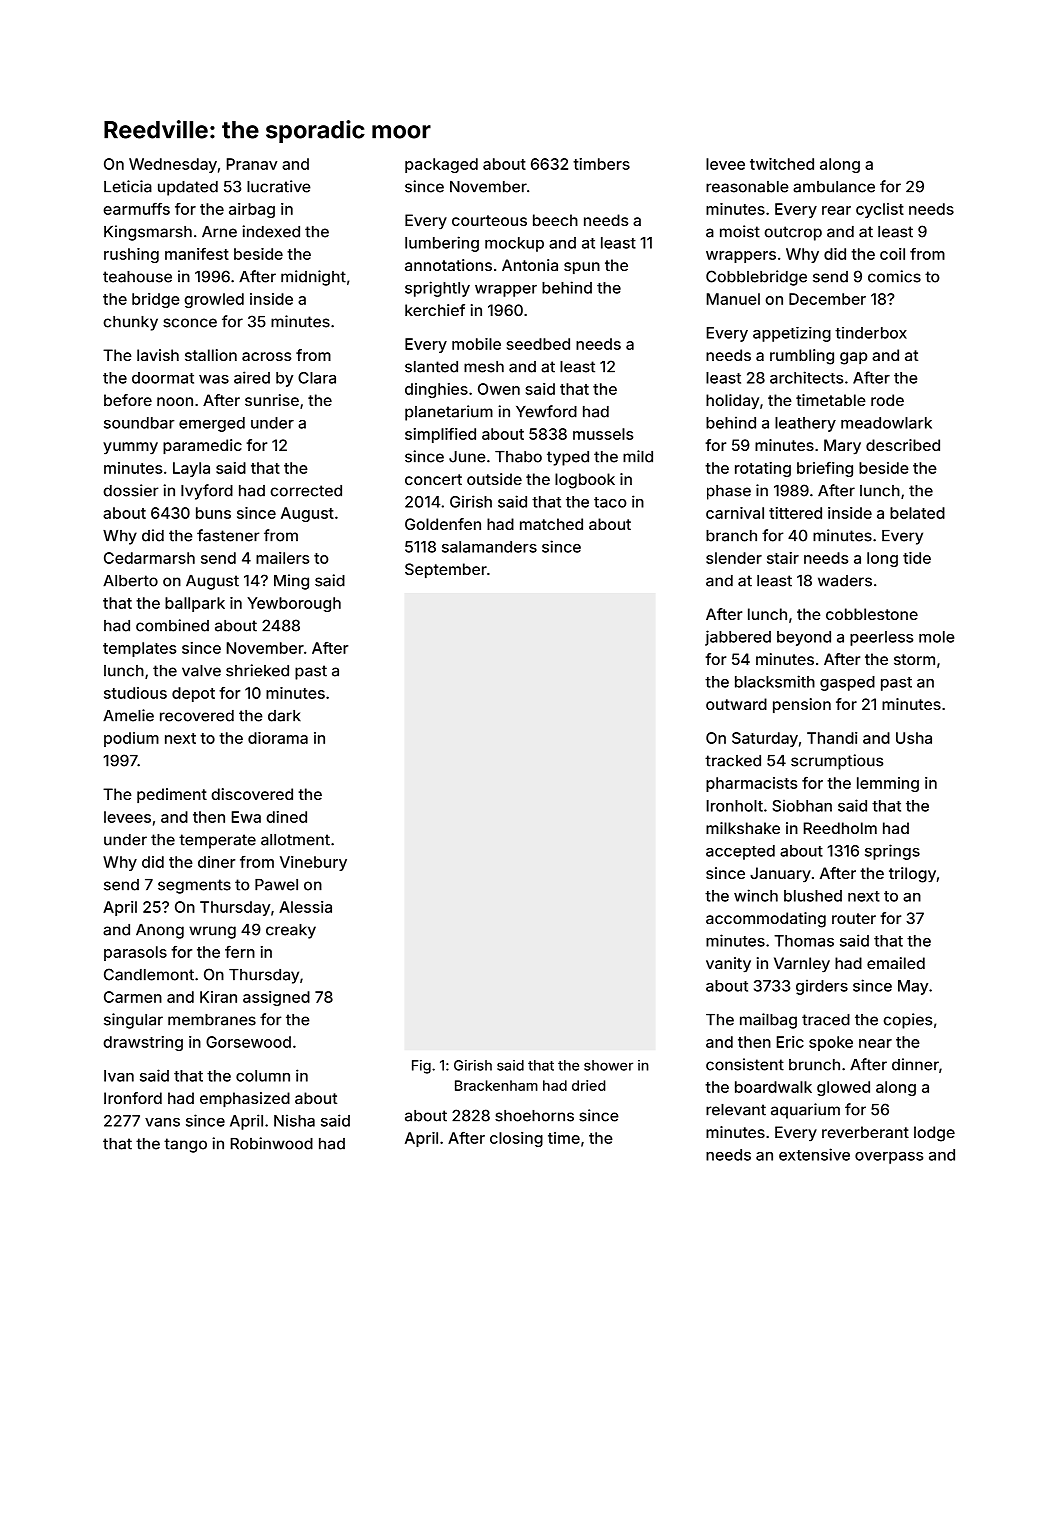 The image size is (1060, 1536). What do you see at coordinates (887, 400) in the image?
I see `rode` at bounding box center [887, 400].
